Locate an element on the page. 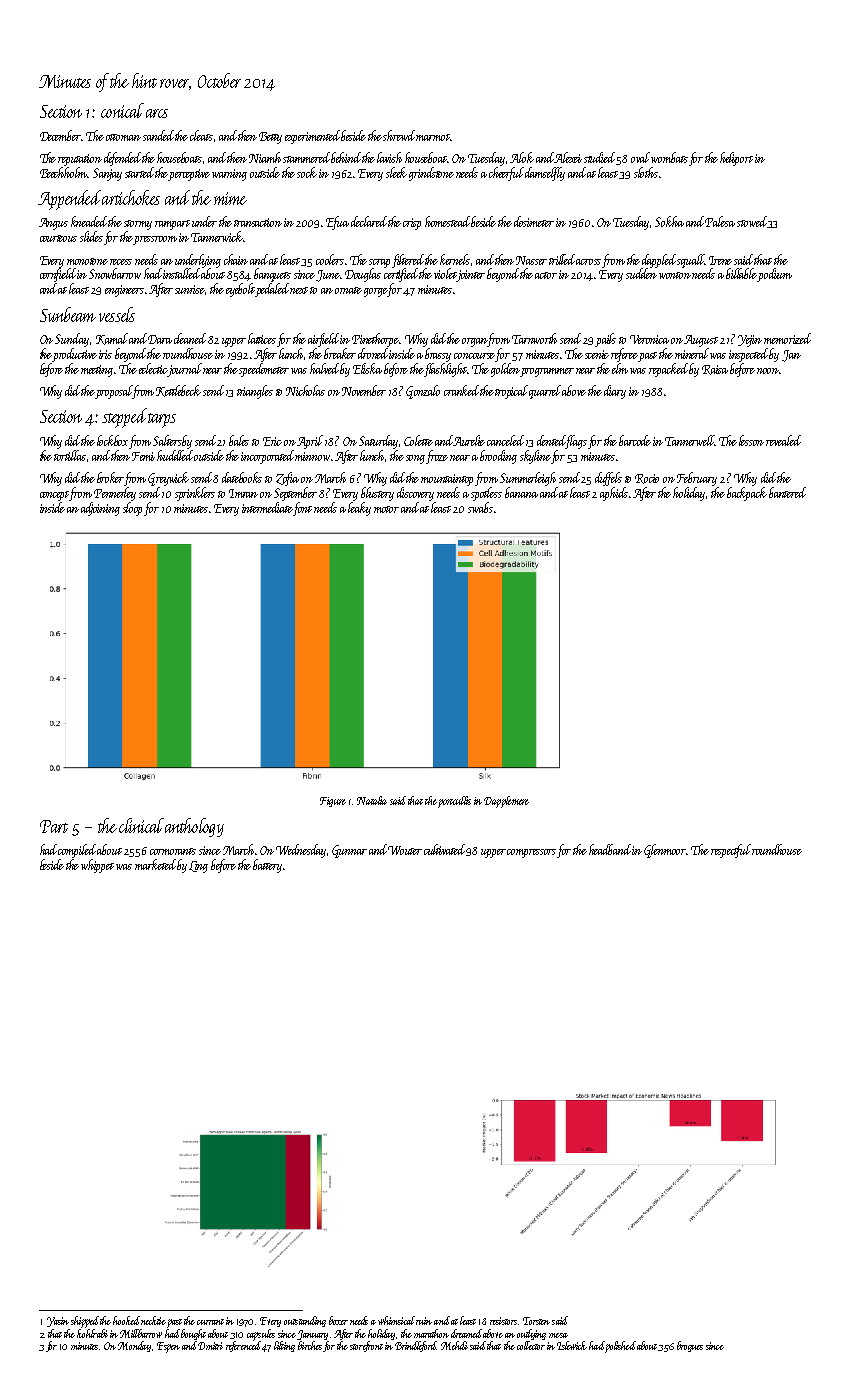  cultivated is located at coordinates (445, 850).
